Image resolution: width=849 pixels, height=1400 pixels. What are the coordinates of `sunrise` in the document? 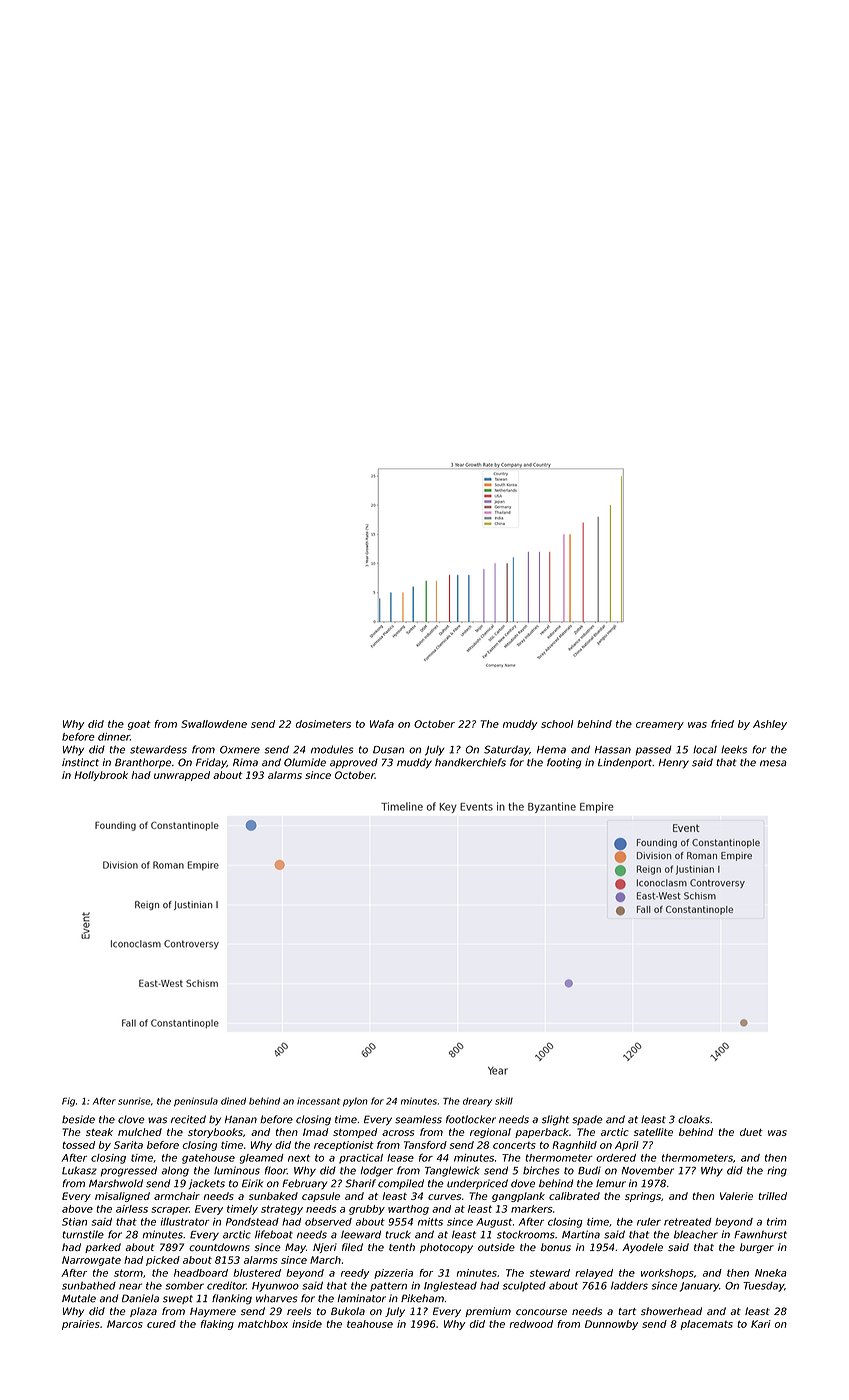 It's located at (134, 1101).
